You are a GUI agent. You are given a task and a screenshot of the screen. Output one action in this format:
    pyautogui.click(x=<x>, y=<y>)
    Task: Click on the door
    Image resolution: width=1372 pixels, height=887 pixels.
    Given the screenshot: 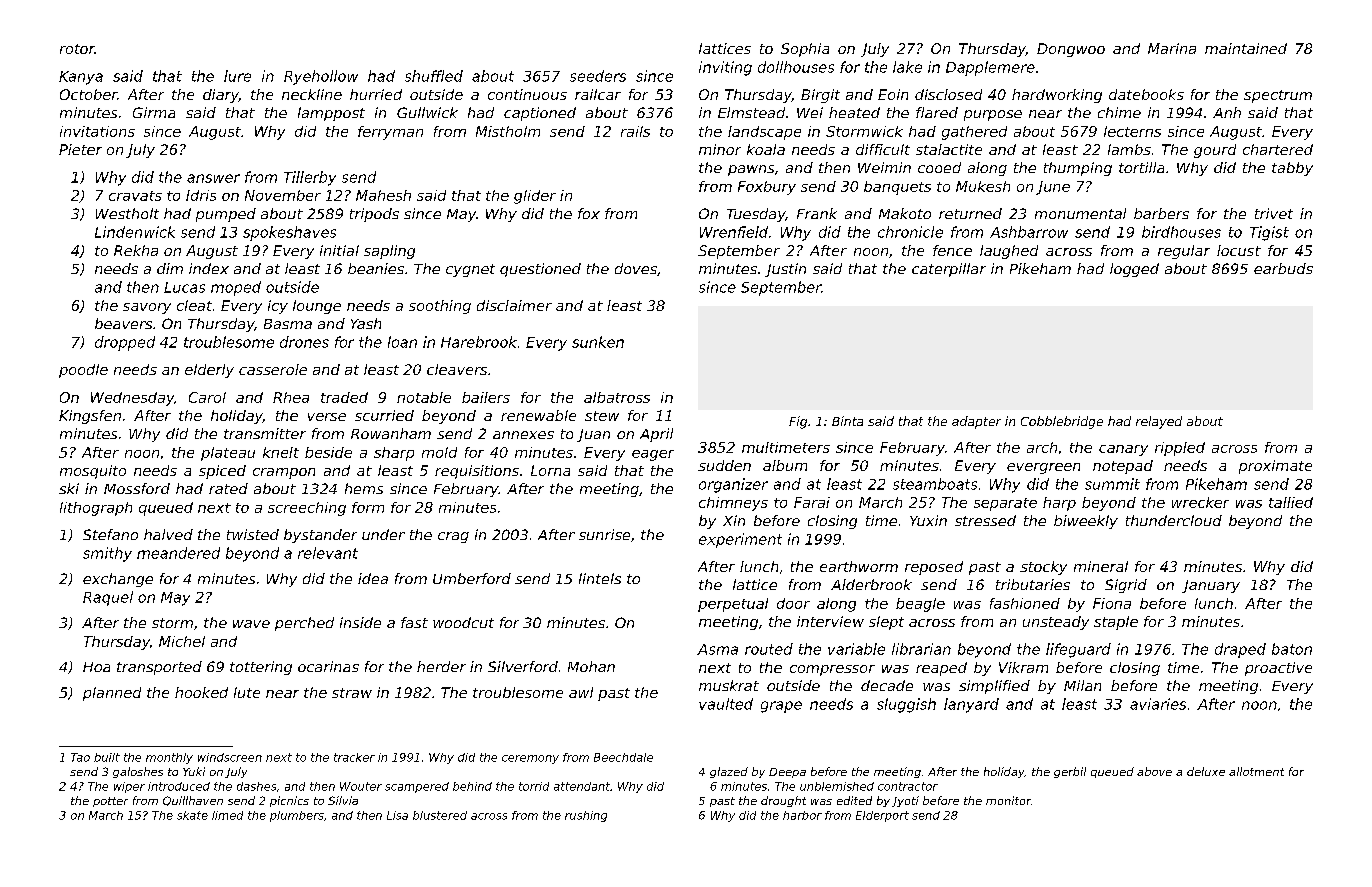 What is the action you would take?
    pyautogui.click(x=793, y=603)
